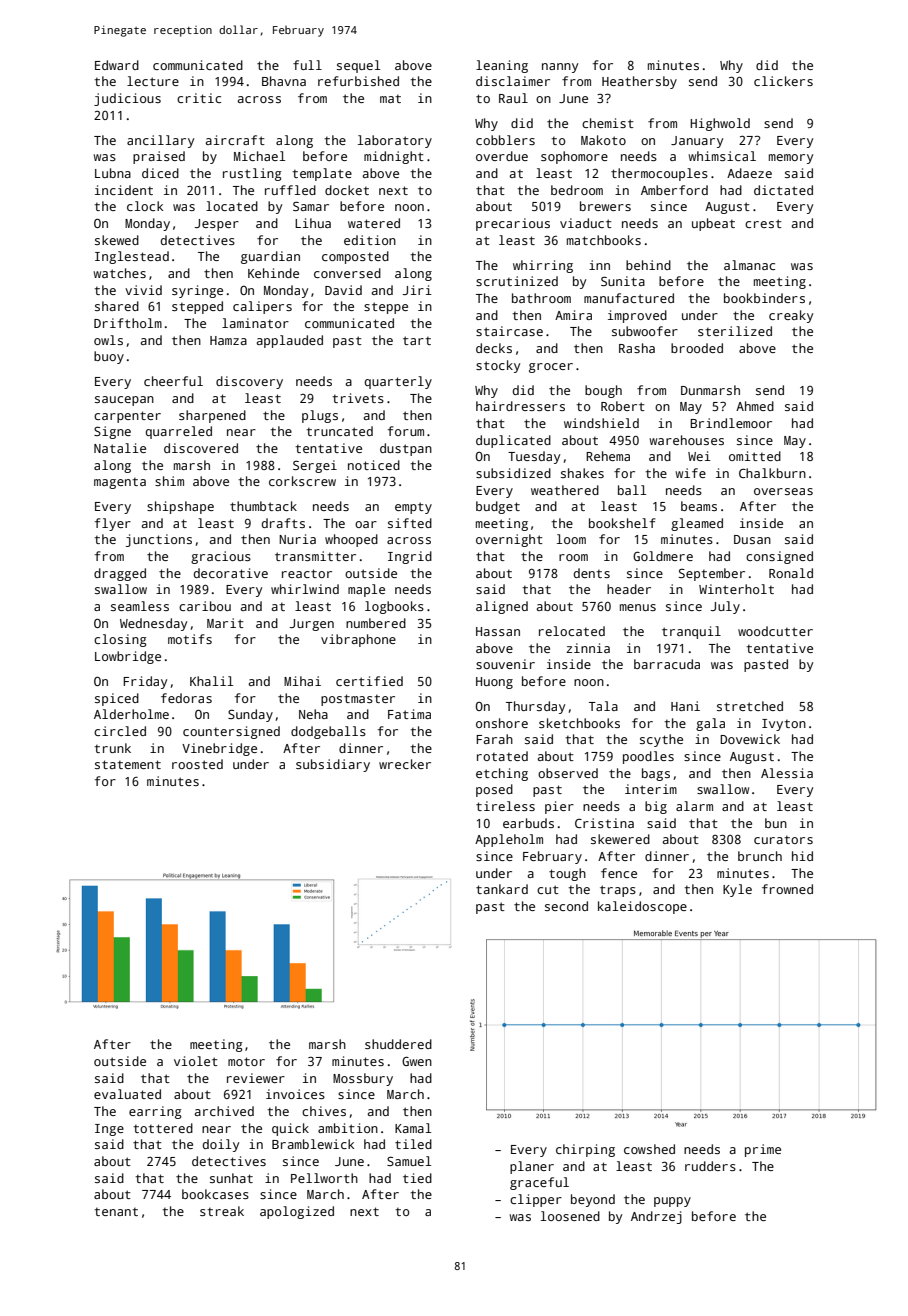 The width and height of the screenshot is (908, 1316). What do you see at coordinates (217, 225) in the screenshot?
I see `Jesper` at bounding box center [217, 225].
